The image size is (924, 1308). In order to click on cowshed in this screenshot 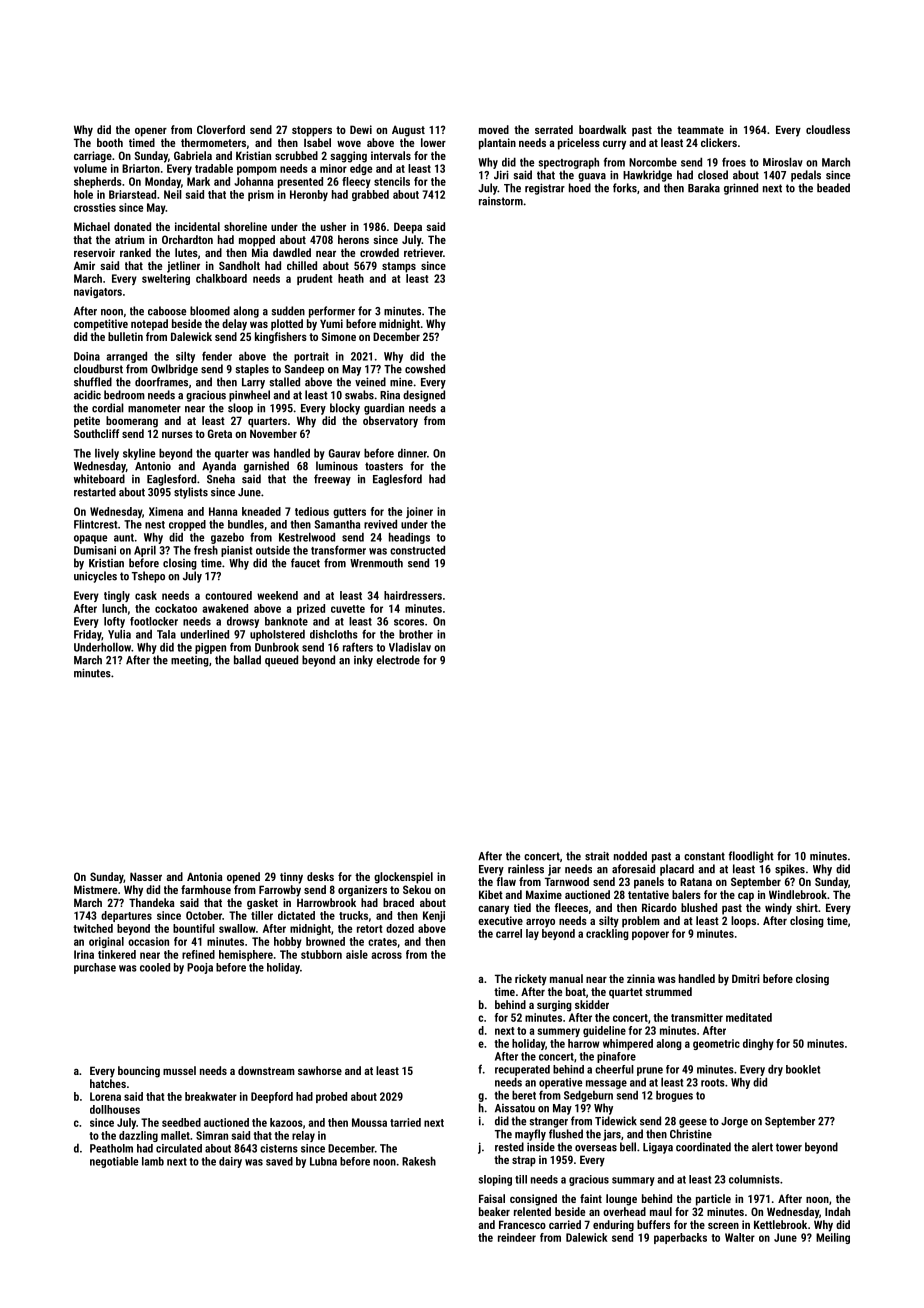, I will do `click(425, 369)`.
